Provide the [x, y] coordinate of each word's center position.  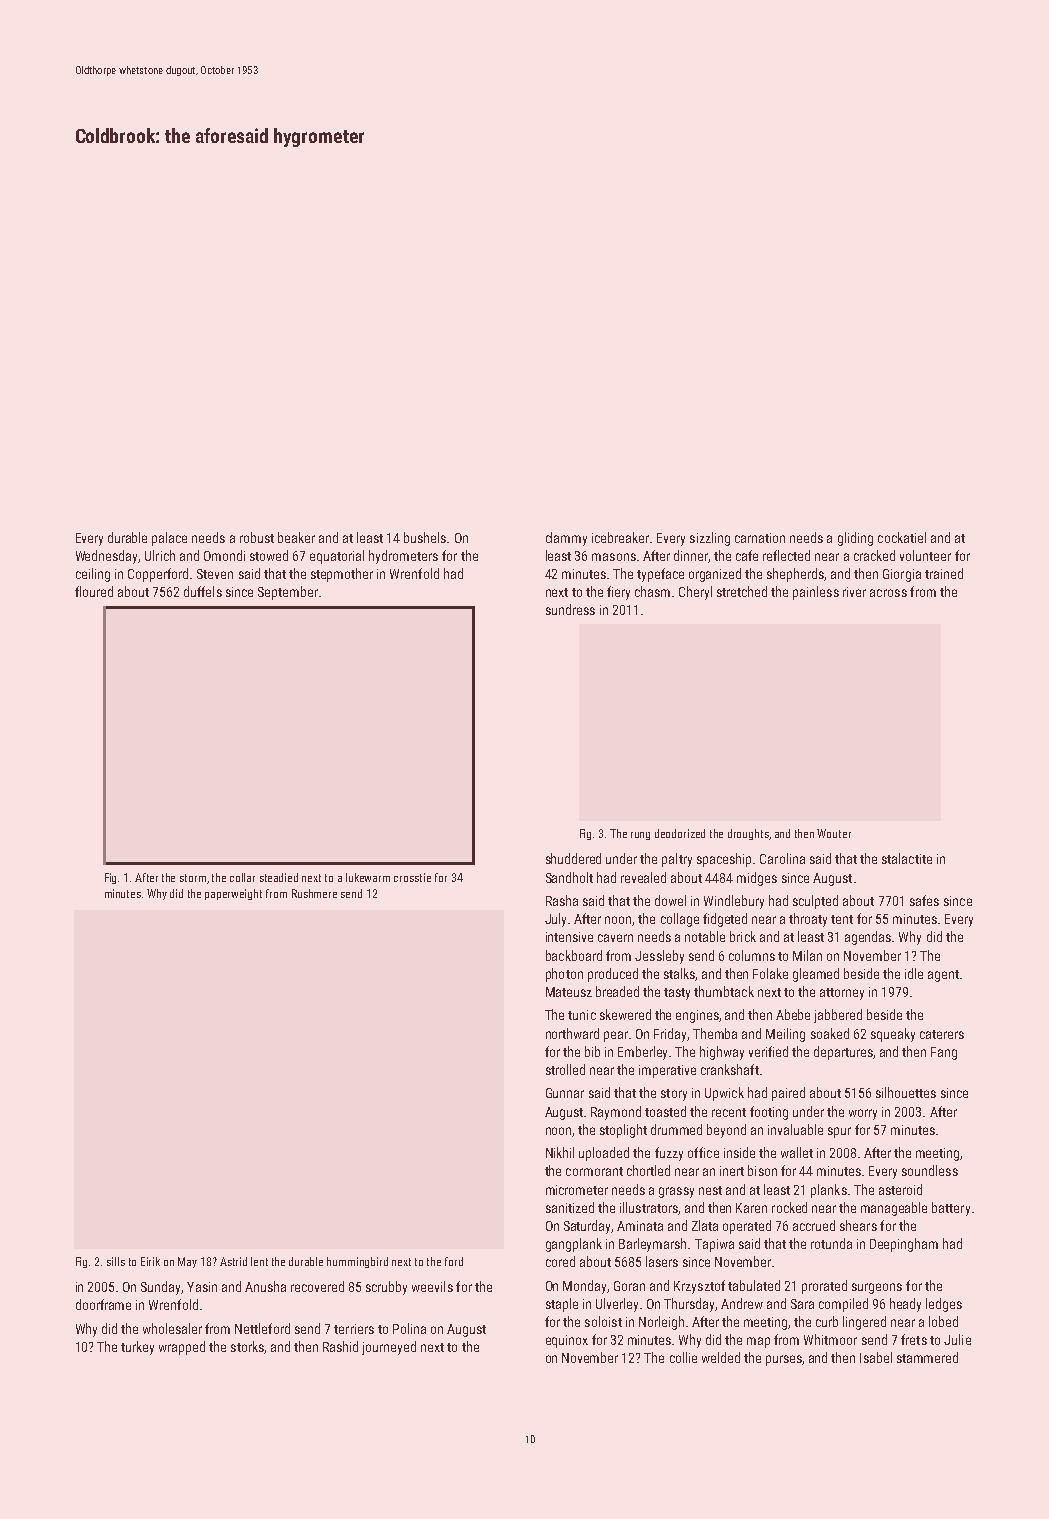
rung [640, 836]
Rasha [562, 900]
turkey [137, 1348]
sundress [570, 609]
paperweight [233, 894]
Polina [409, 1328]
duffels [203, 591]
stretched [742, 591]
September [288, 593]
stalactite [907, 858]
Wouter [834, 833]
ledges [944, 1305]
